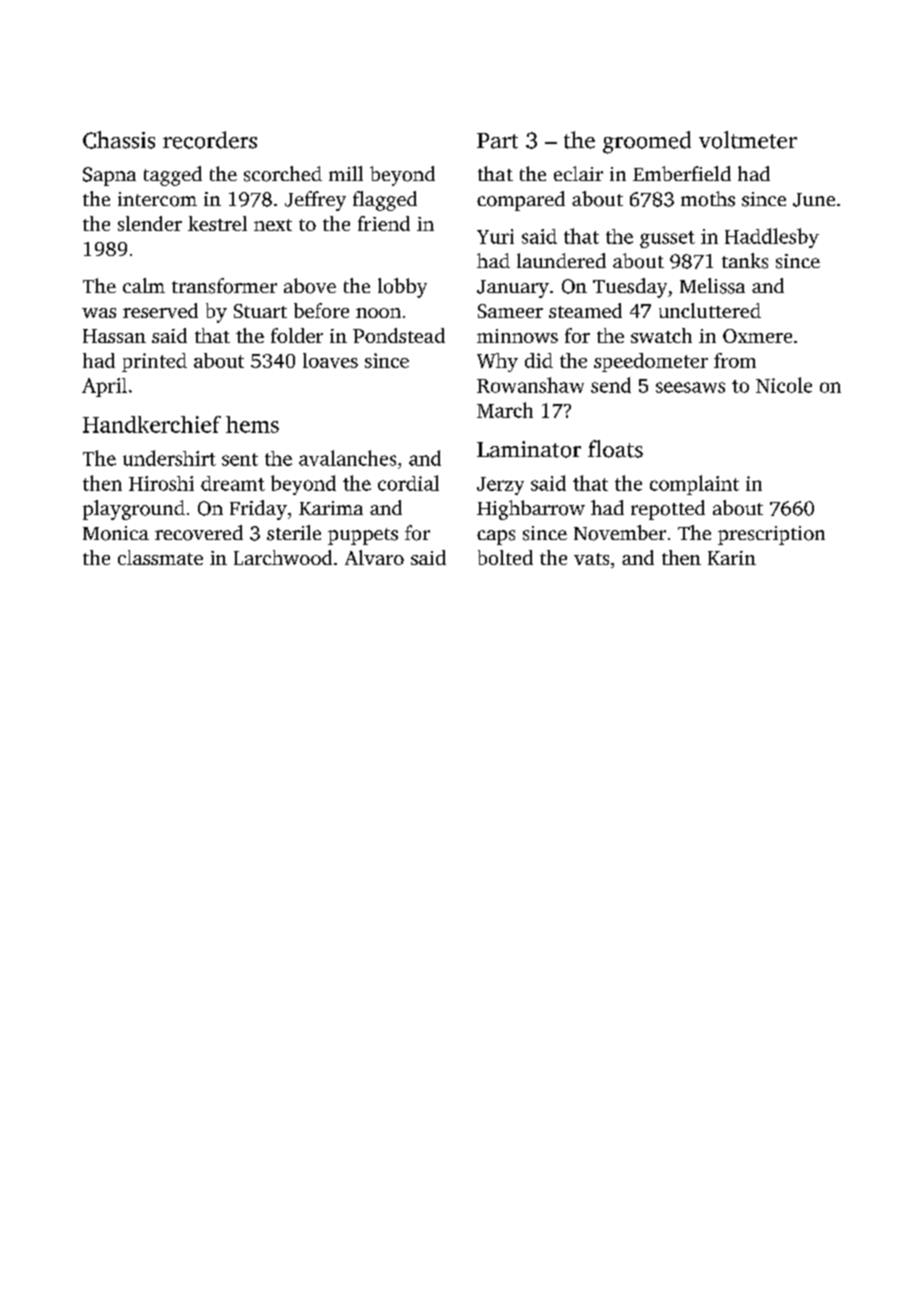  Describe the element at coordinates (529, 449) in the screenshot. I see `Laminator` at that location.
